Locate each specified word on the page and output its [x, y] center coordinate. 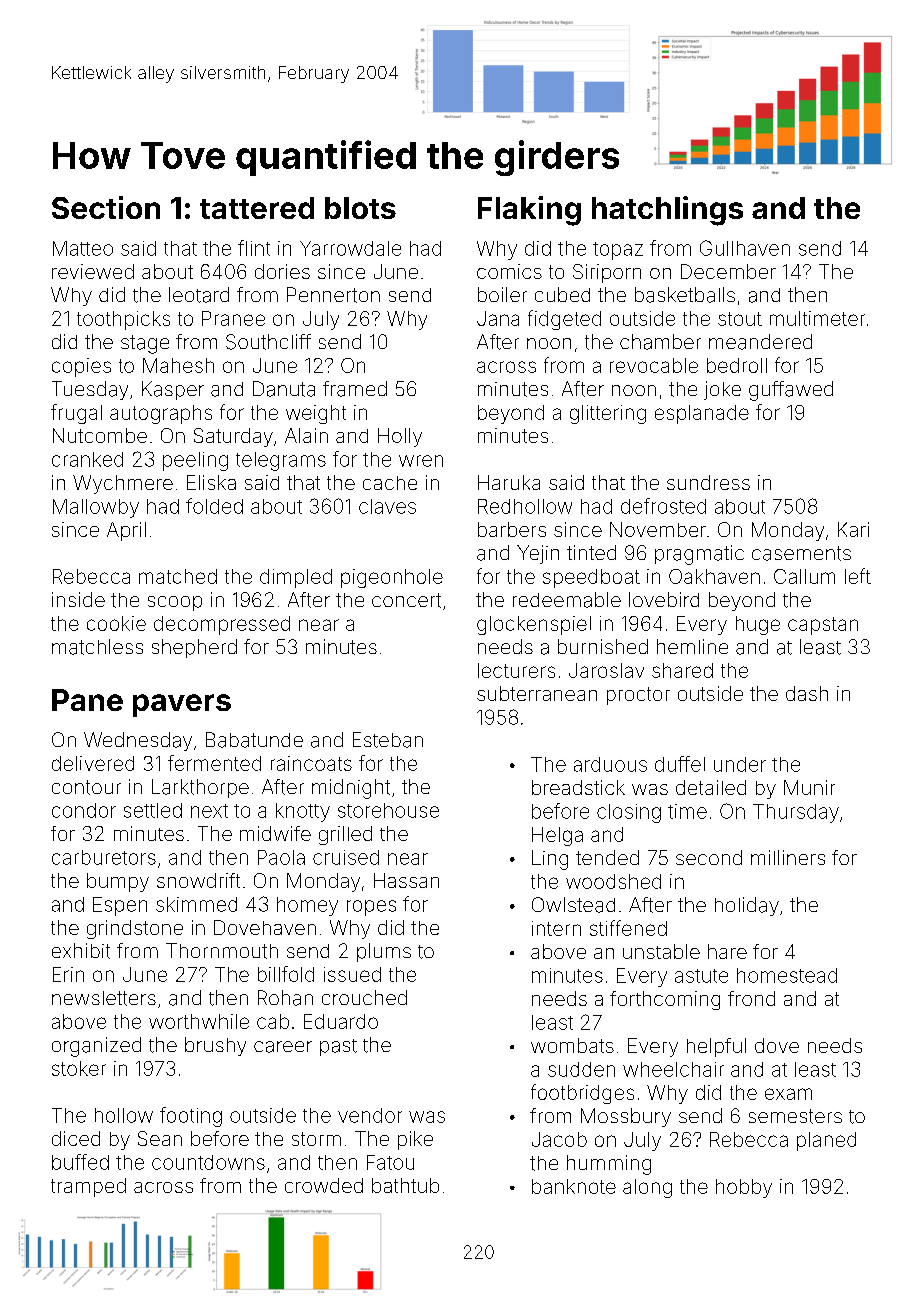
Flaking [529, 211]
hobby [744, 1188]
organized [96, 1047]
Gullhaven [745, 248]
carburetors [104, 857]
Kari [853, 529]
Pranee [233, 318]
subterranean [537, 693]
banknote [574, 1186]
